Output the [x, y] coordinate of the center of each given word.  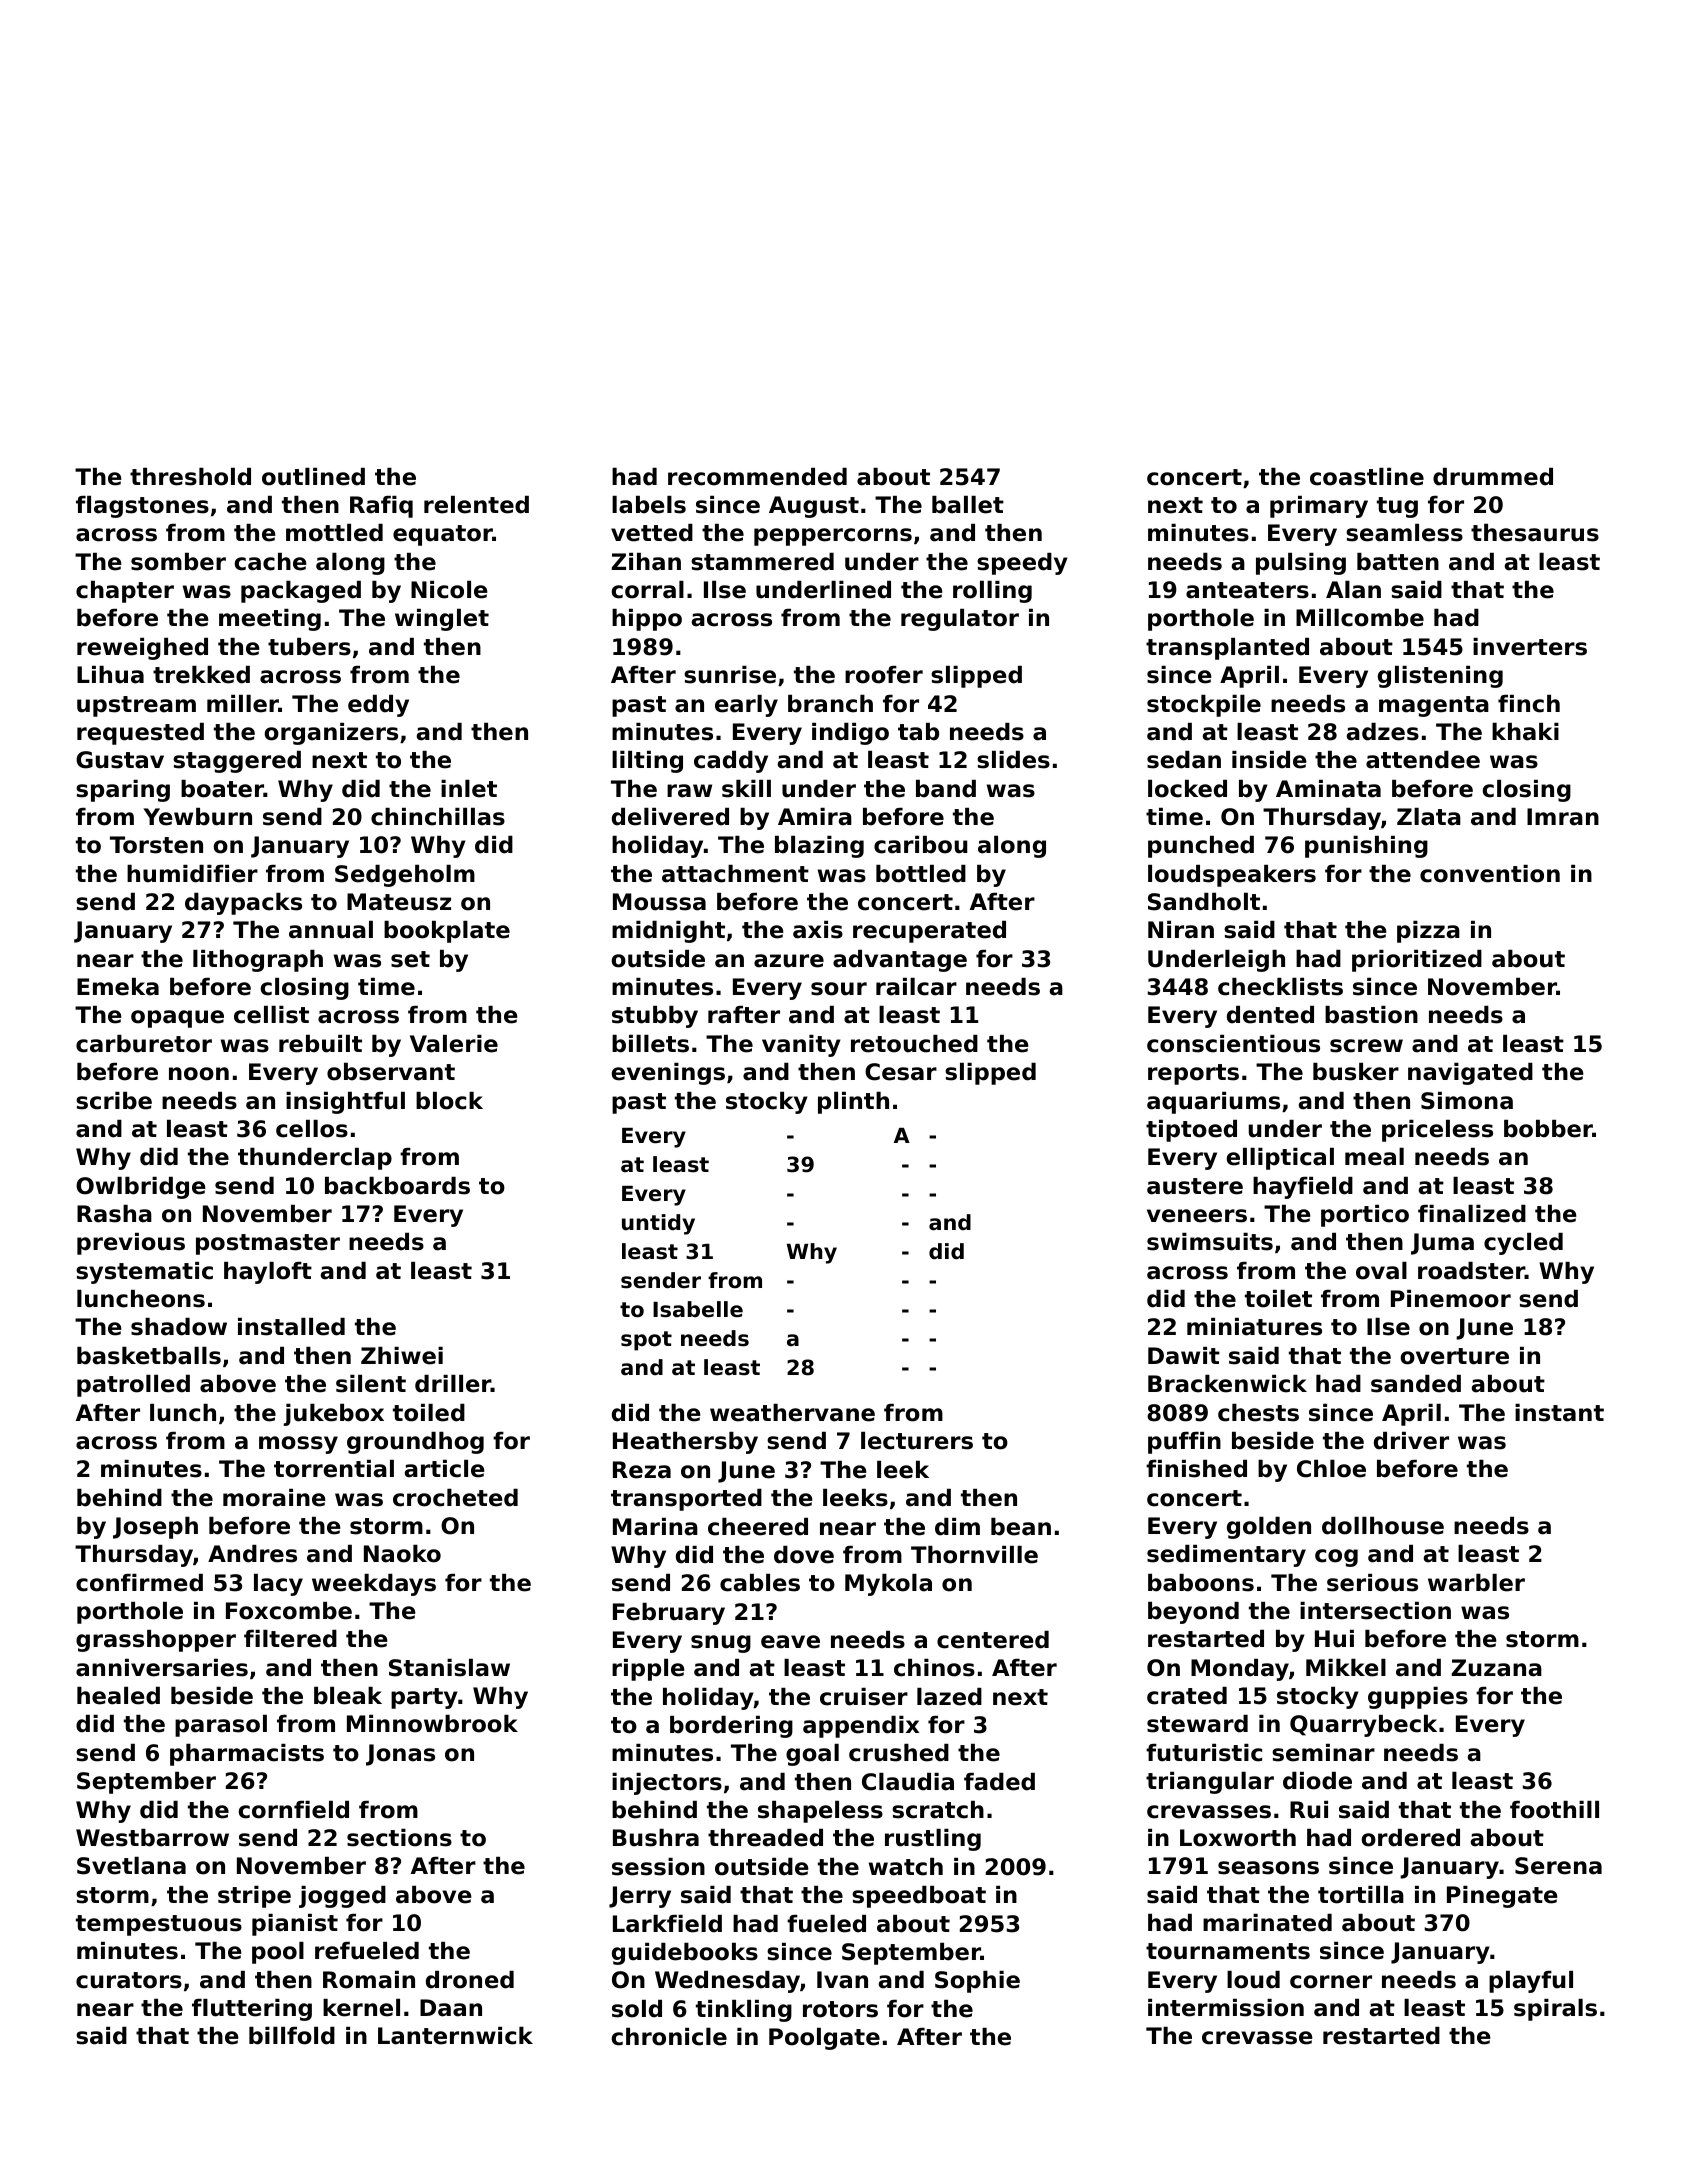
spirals [1555, 2010]
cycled [1523, 1244]
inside [1269, 760]
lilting [647, 762]
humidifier [192, 874]
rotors [840, 2009]
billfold [292, 2036]
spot [646, 1341]
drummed [1493, 477]
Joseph [155, 1528]
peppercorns [833, 537]
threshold [190, 477]
